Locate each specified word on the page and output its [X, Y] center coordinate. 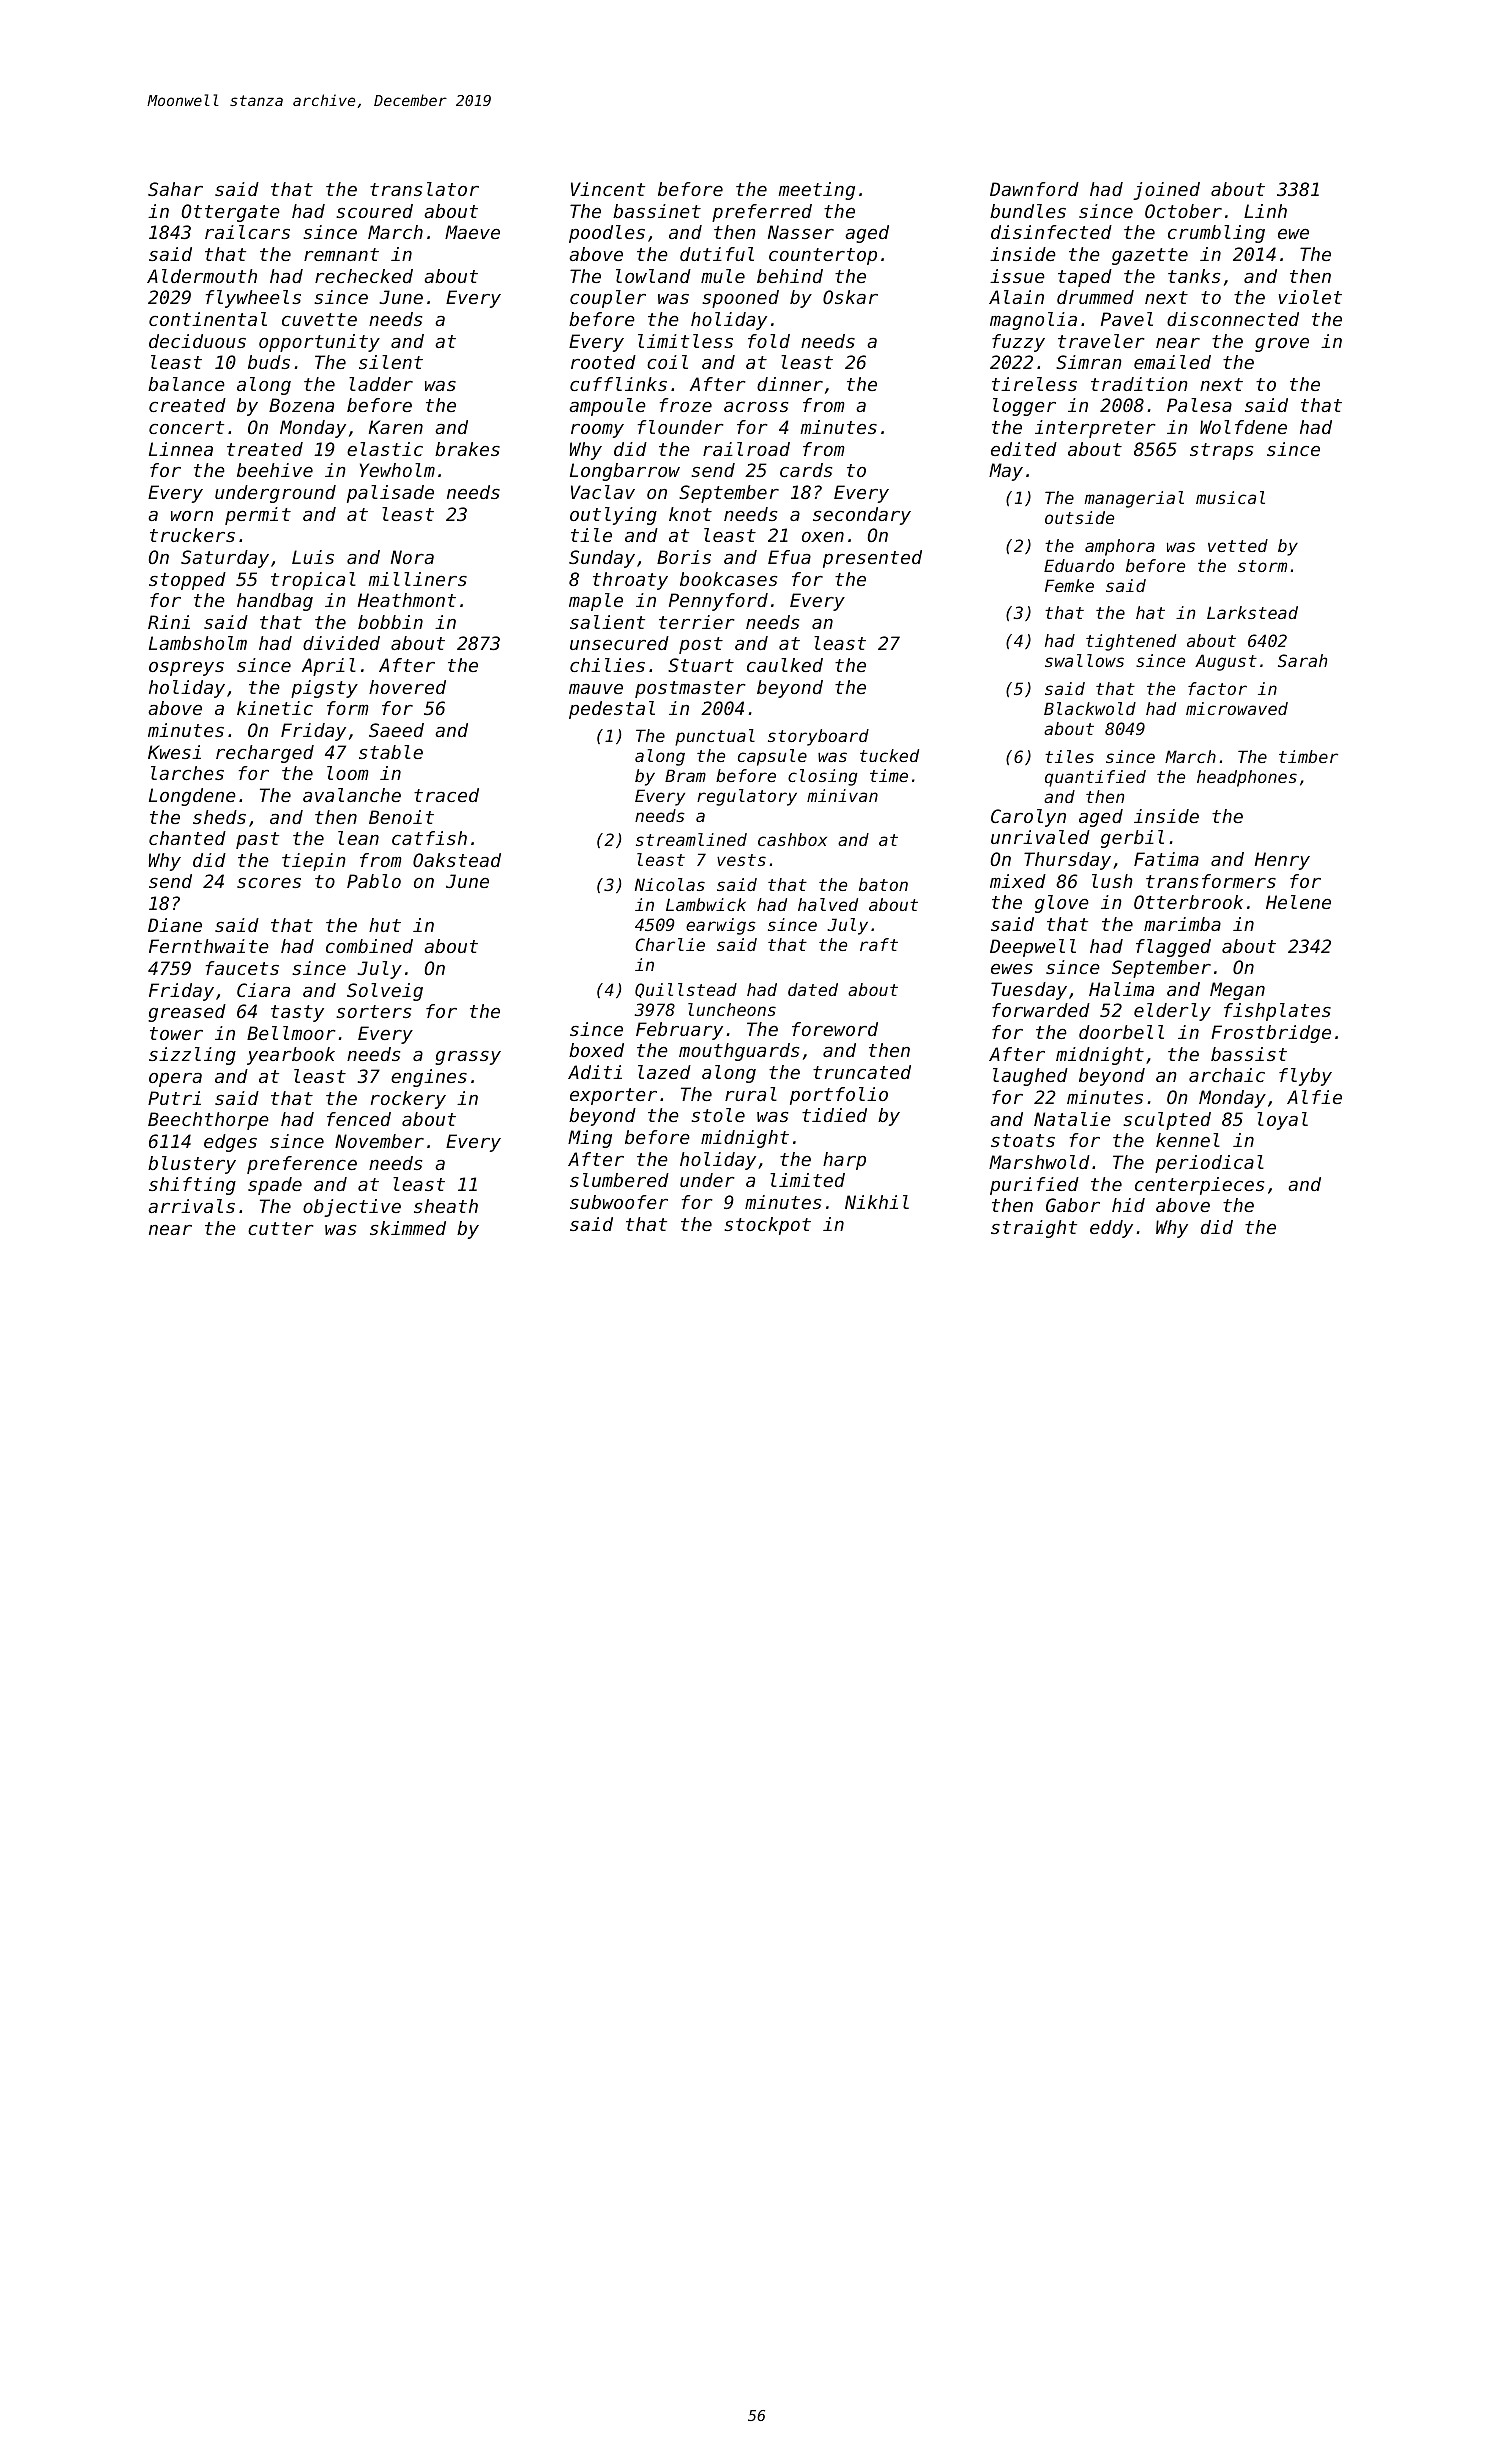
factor [1217, 688]
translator [424, 189]
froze [686, 405]
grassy [468, 1058]
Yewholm [397, 470]
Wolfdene [1243, 427]
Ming [590, 1139]
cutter [281, 1228]
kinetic [275, 708]
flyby [1305, 1077]
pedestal [612, 710]
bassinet [657, 211]
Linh [1265, 211]
